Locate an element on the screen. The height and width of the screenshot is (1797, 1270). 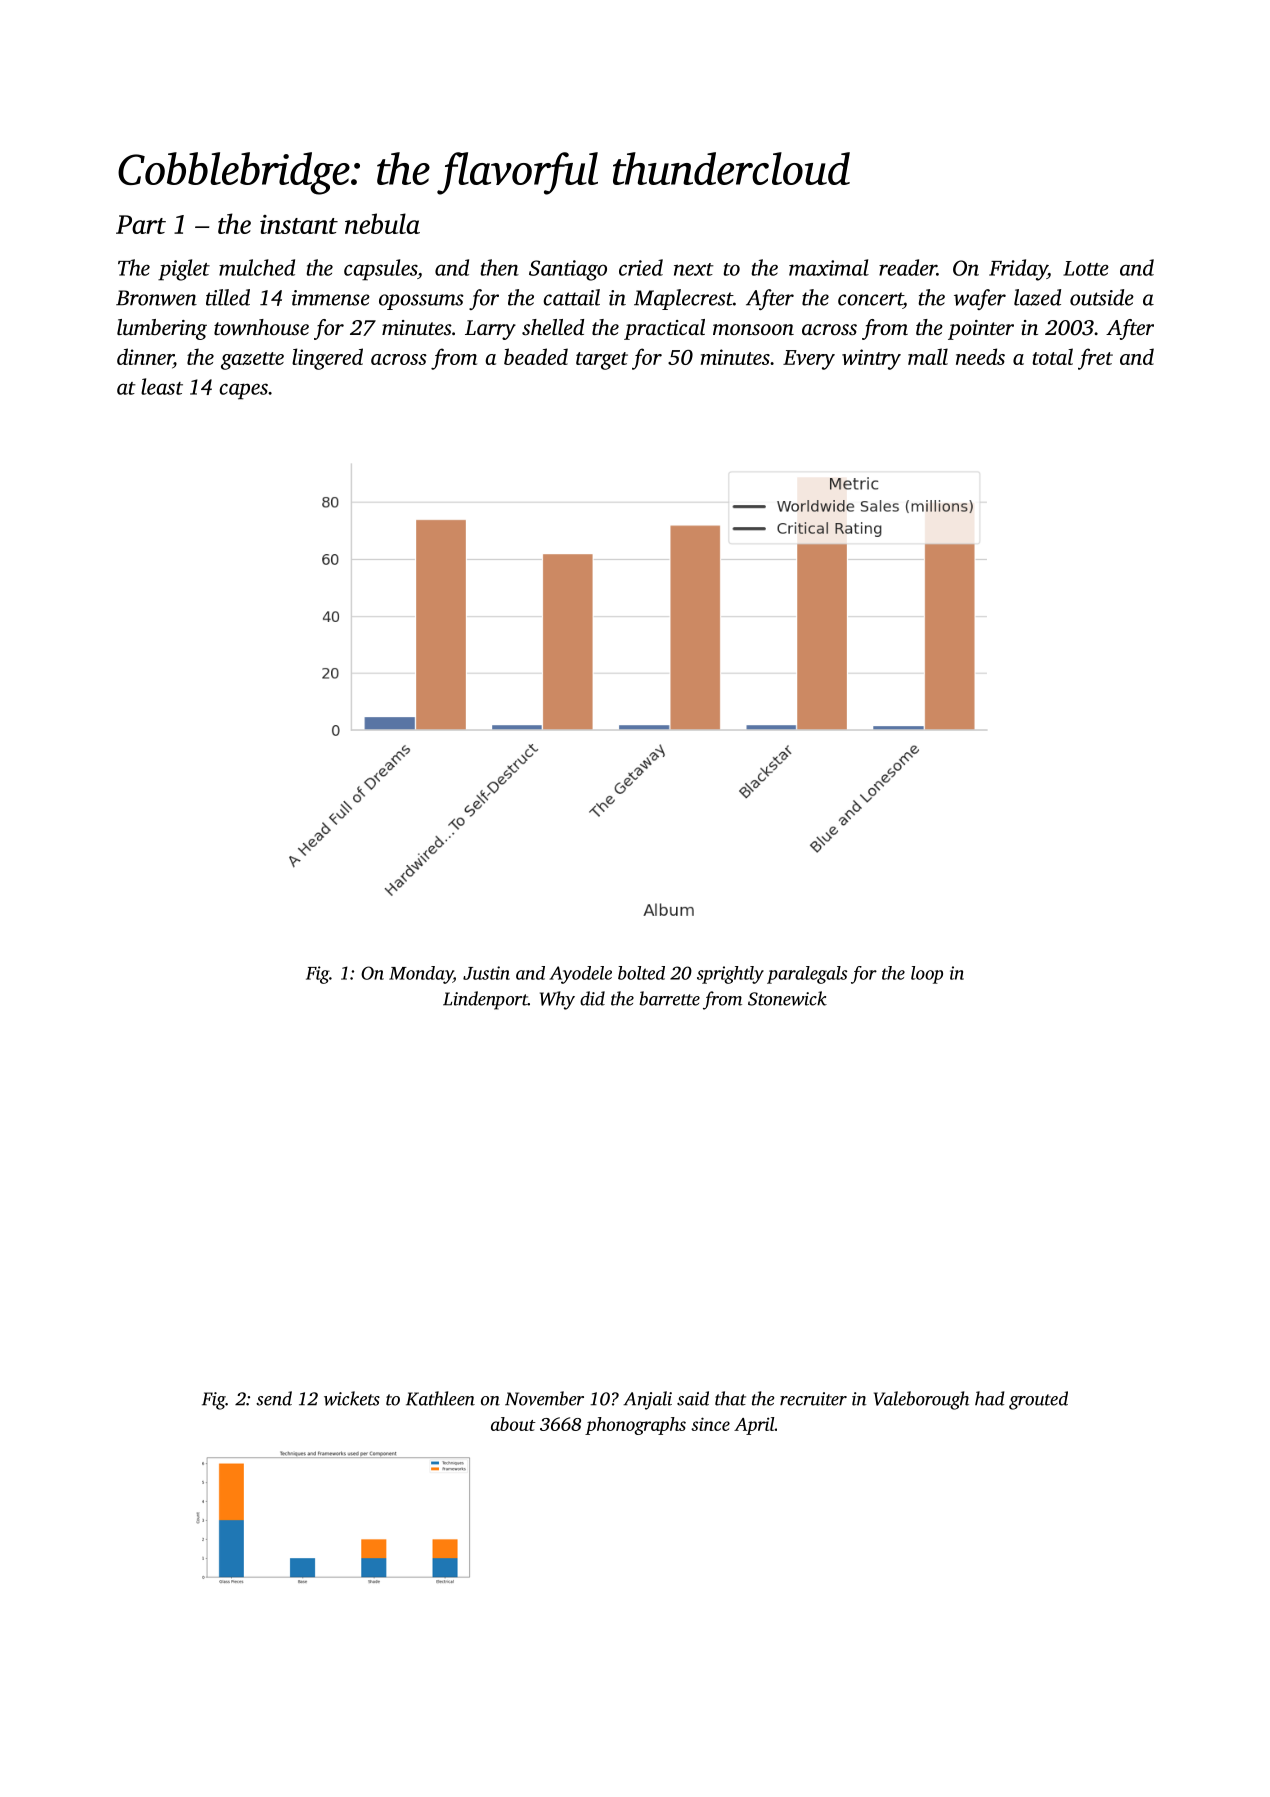
since is located at coordinates (710, 1424).
